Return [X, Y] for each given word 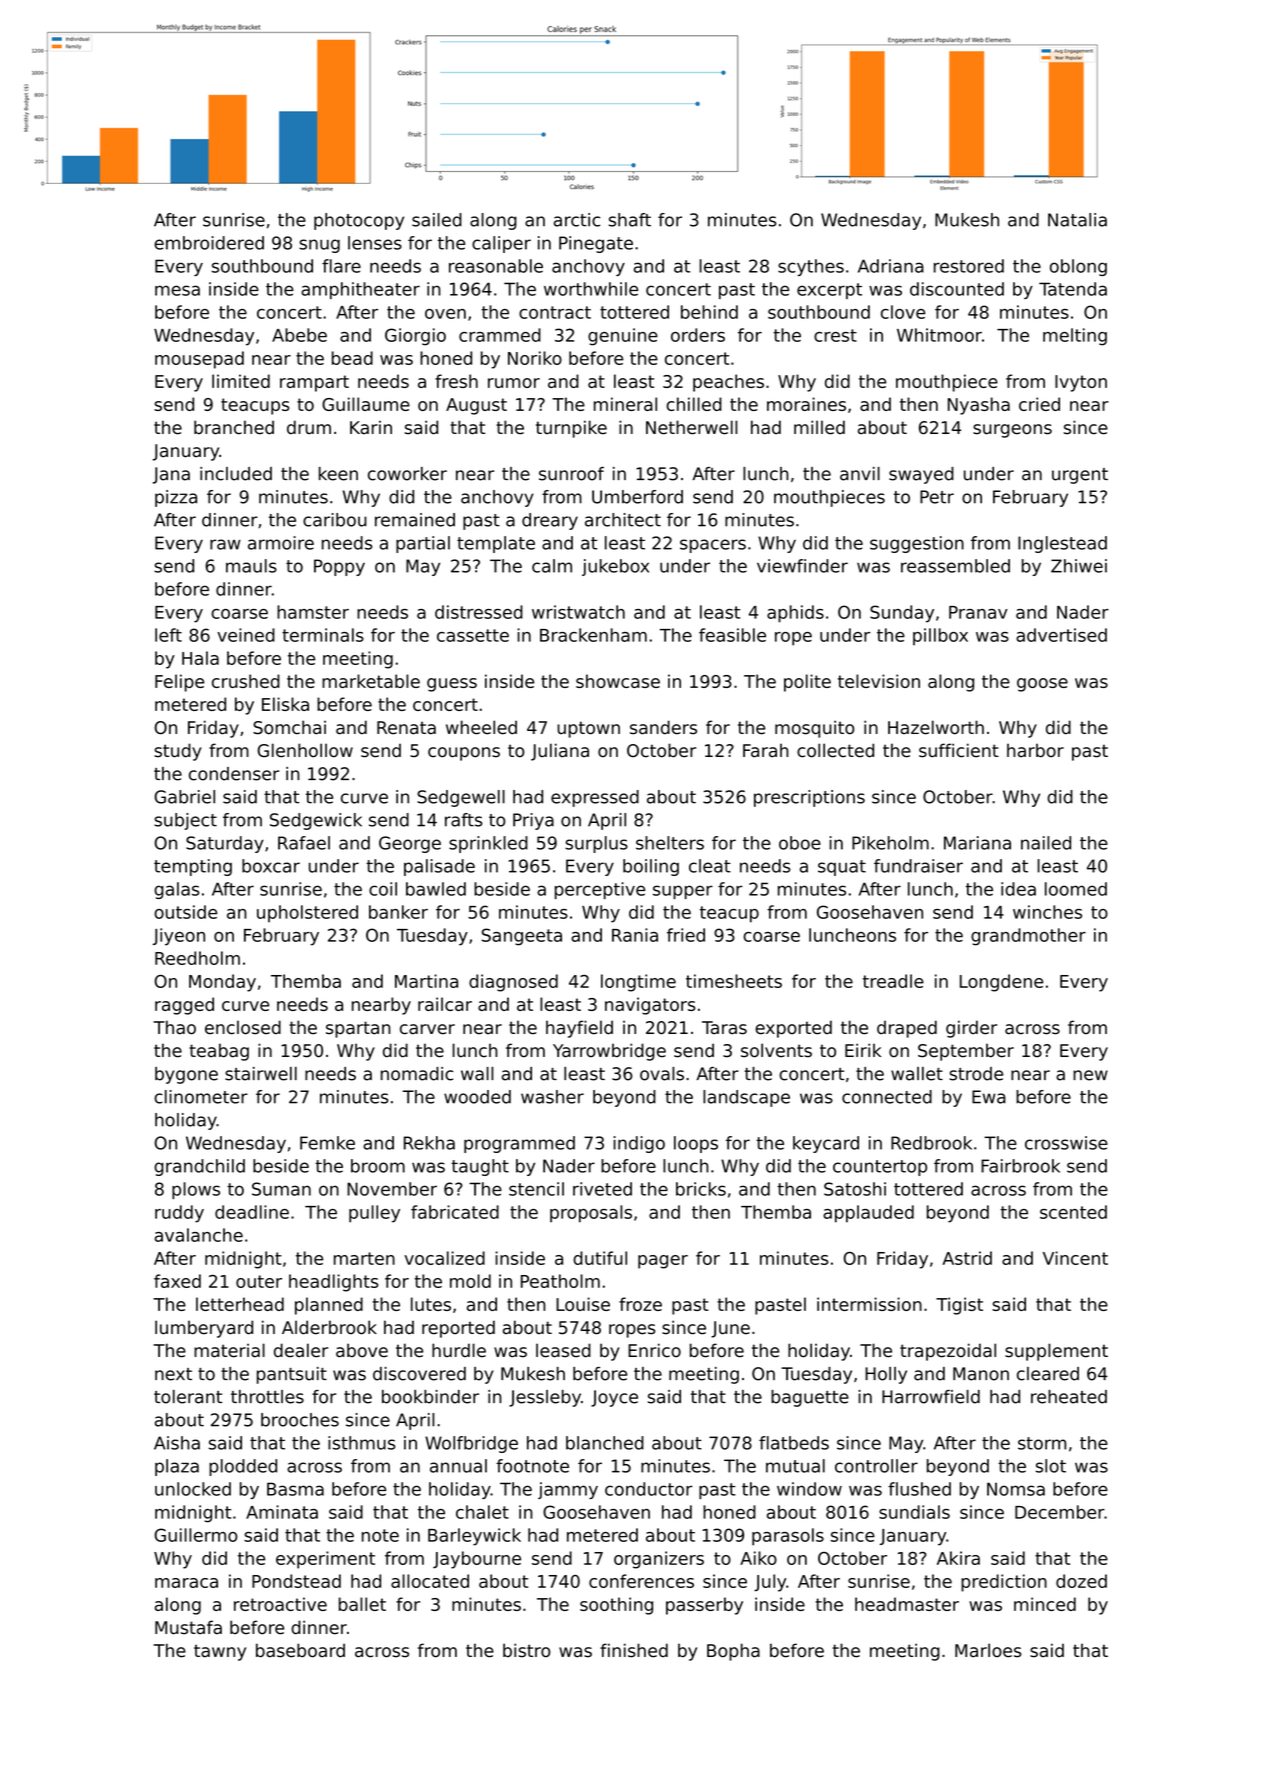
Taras [724, 1028]
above [362, 1350]
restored [969, 266]
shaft [630, 220]
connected [887, 1097]
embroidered [209, 243]
